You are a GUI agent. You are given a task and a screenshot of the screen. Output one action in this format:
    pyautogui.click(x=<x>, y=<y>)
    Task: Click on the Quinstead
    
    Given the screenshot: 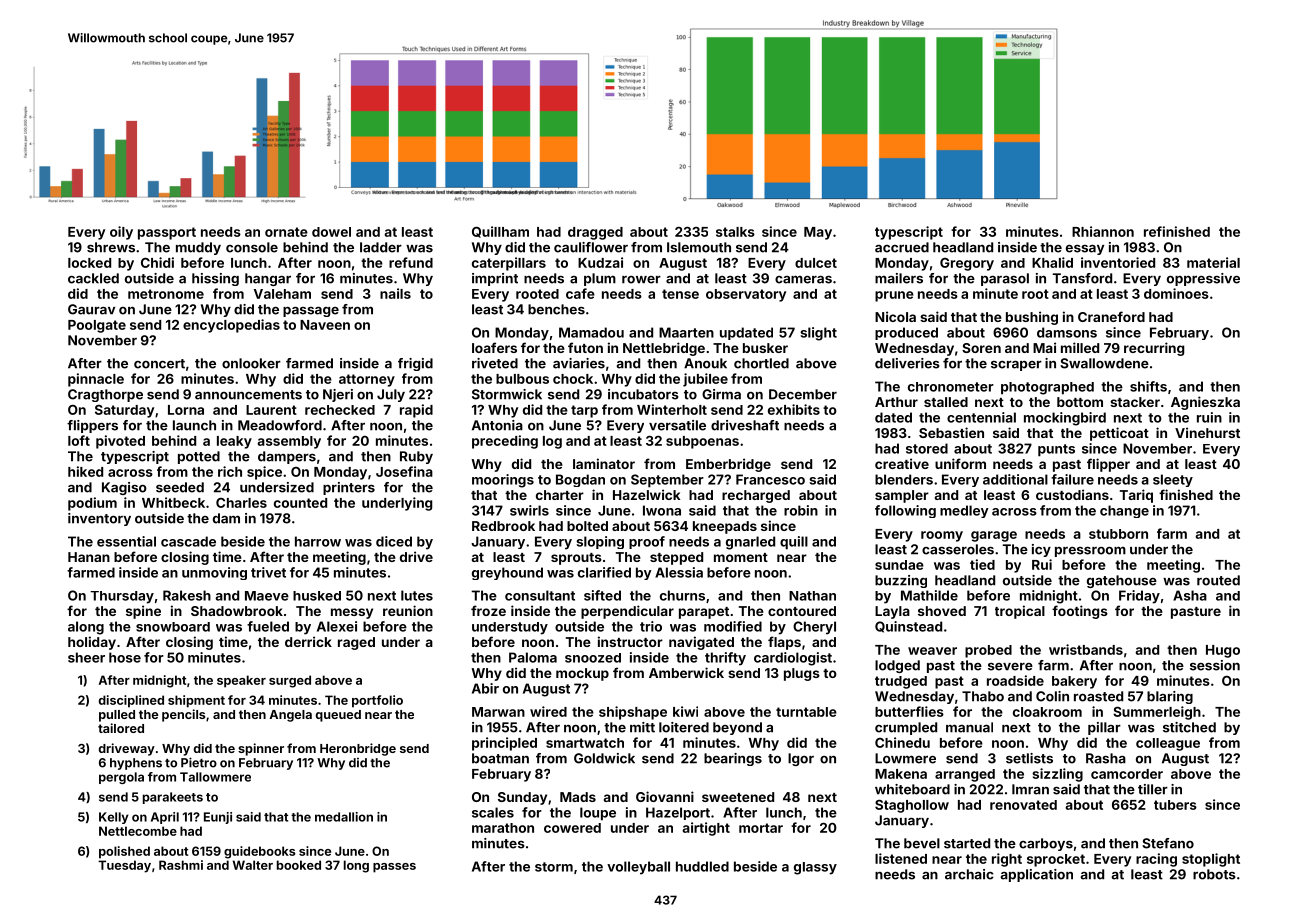 What is the action you would take?
    pyautogui.click(x=908, y=627)
